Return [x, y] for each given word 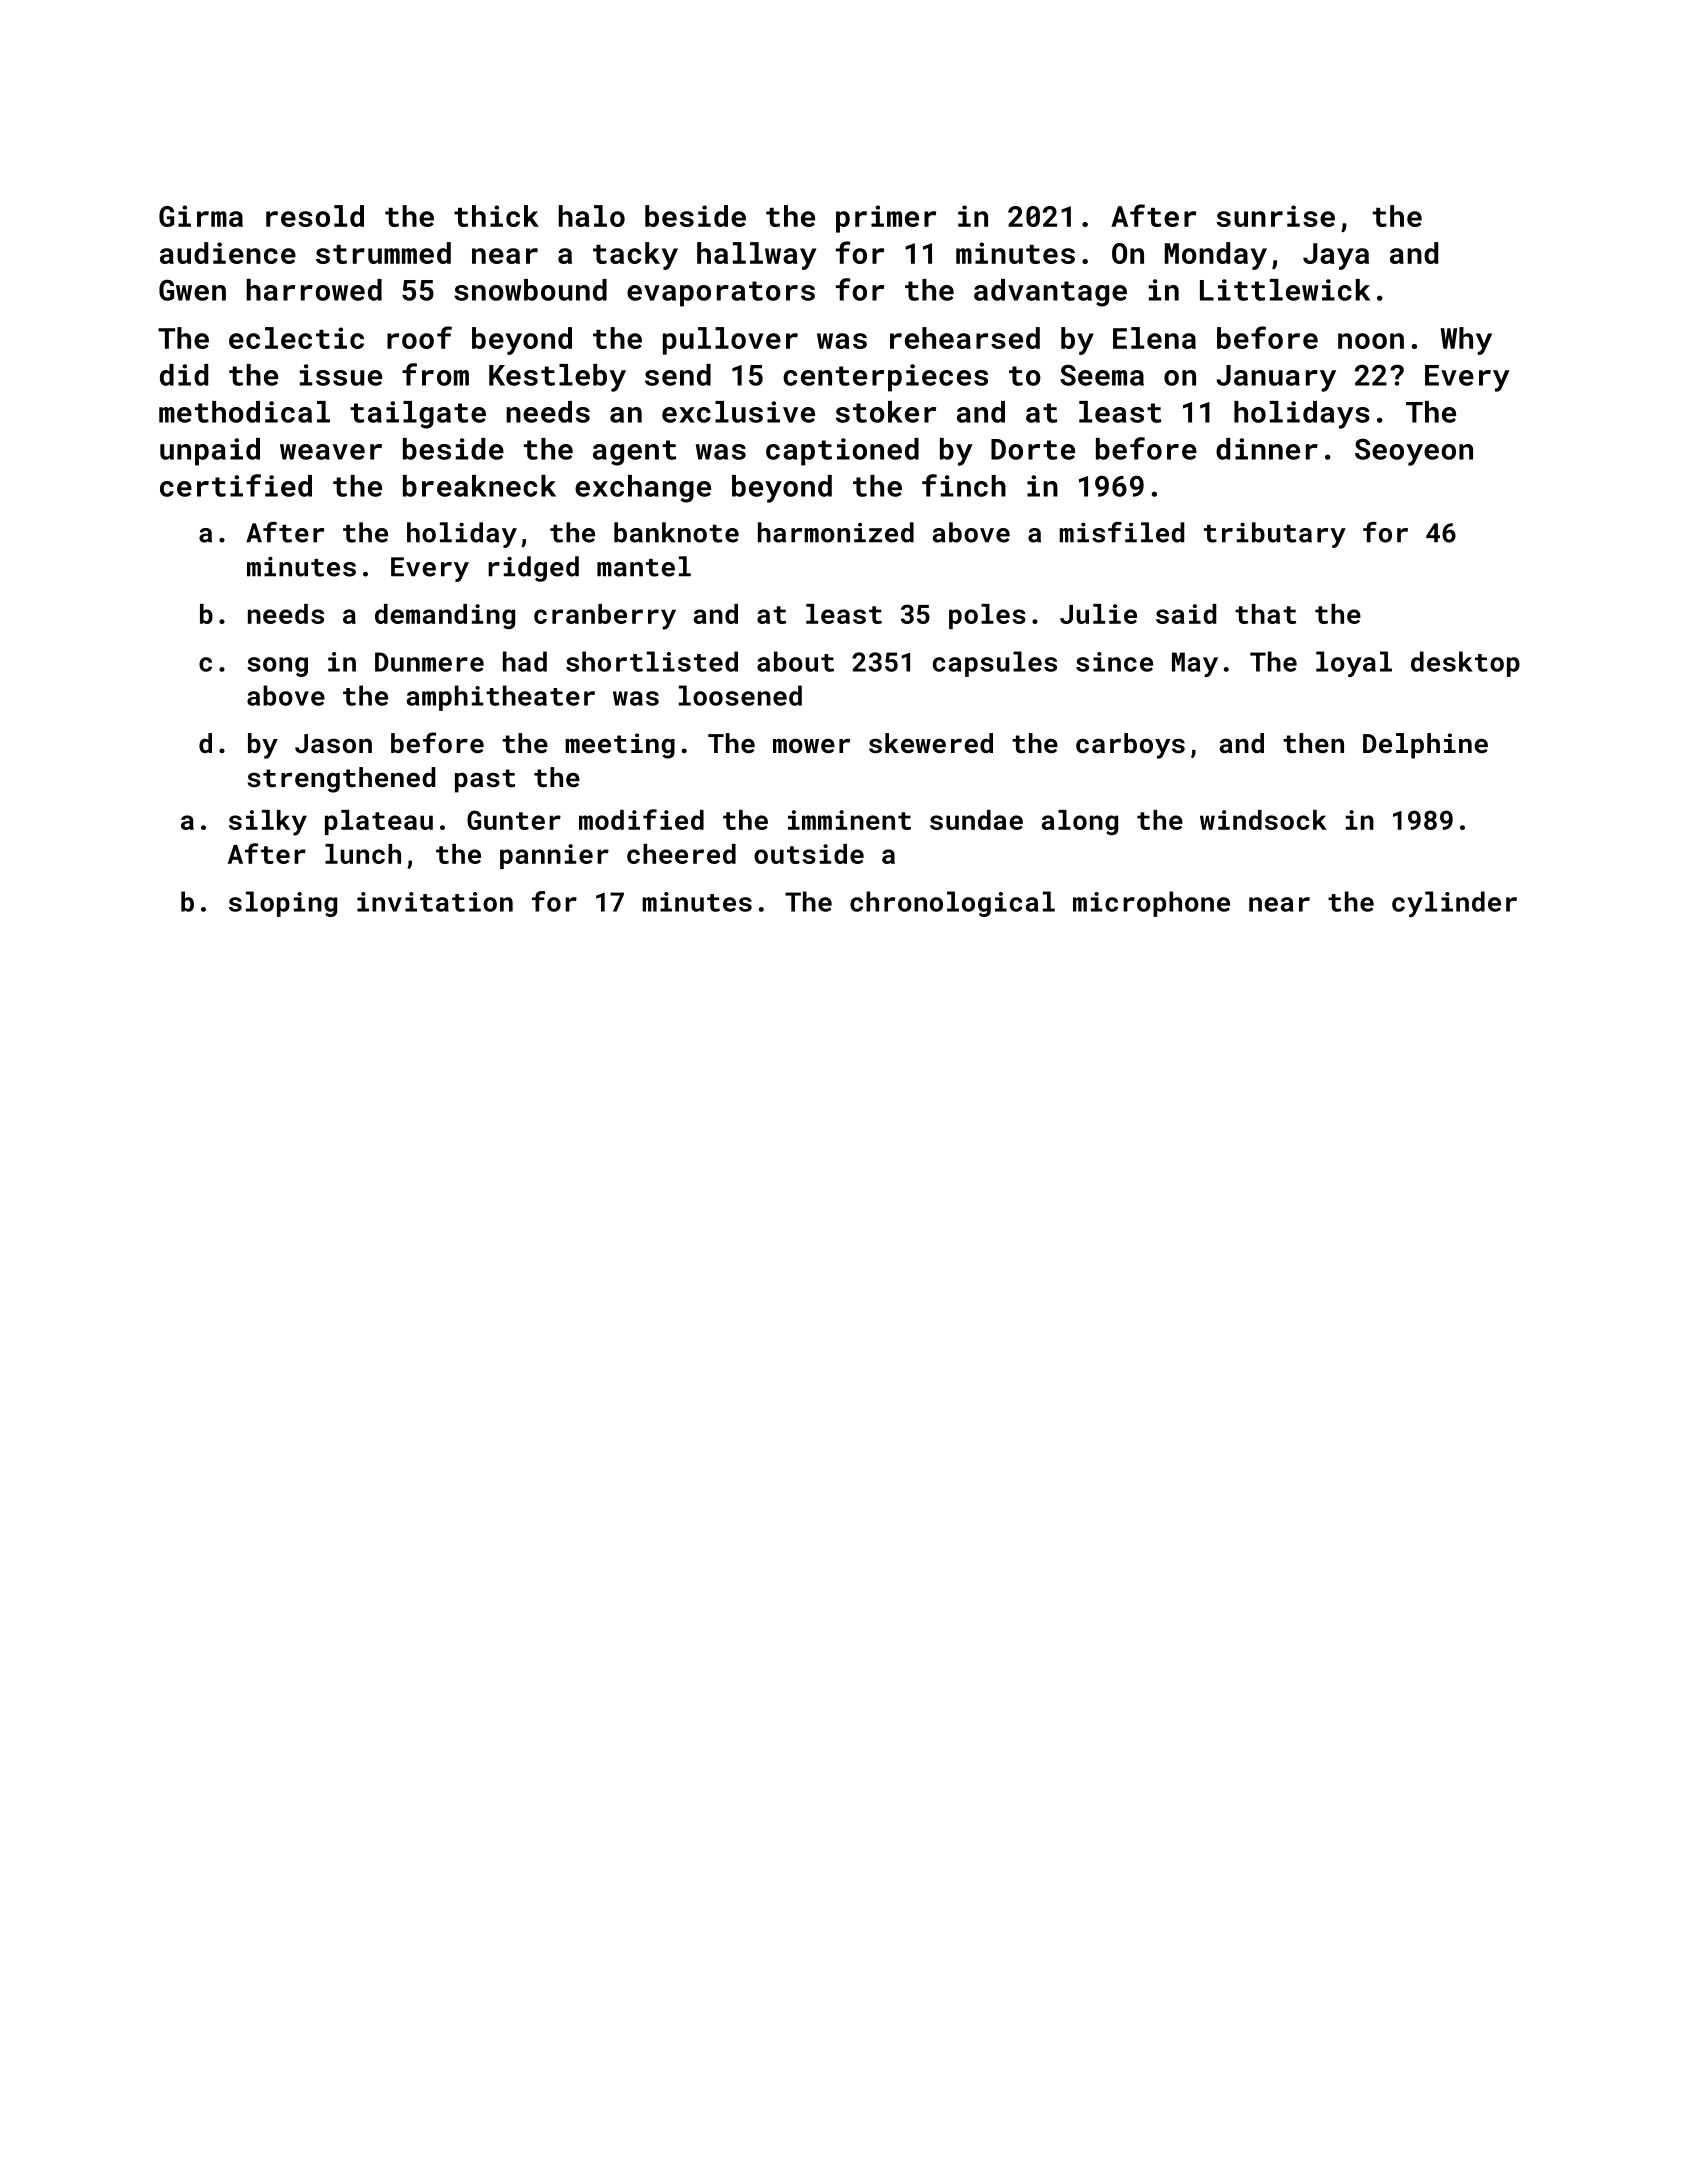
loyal [1354, 664]
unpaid [210, 452]
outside [809, 854]
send [678, 375]
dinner [1267, 449]
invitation [435, 902]
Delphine [1425, 746]
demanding [445, 617]
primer [886, 219]
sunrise [1276, 216]
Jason [333, 744]
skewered [931, 743]
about [795, 661]
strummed [383, 253]
